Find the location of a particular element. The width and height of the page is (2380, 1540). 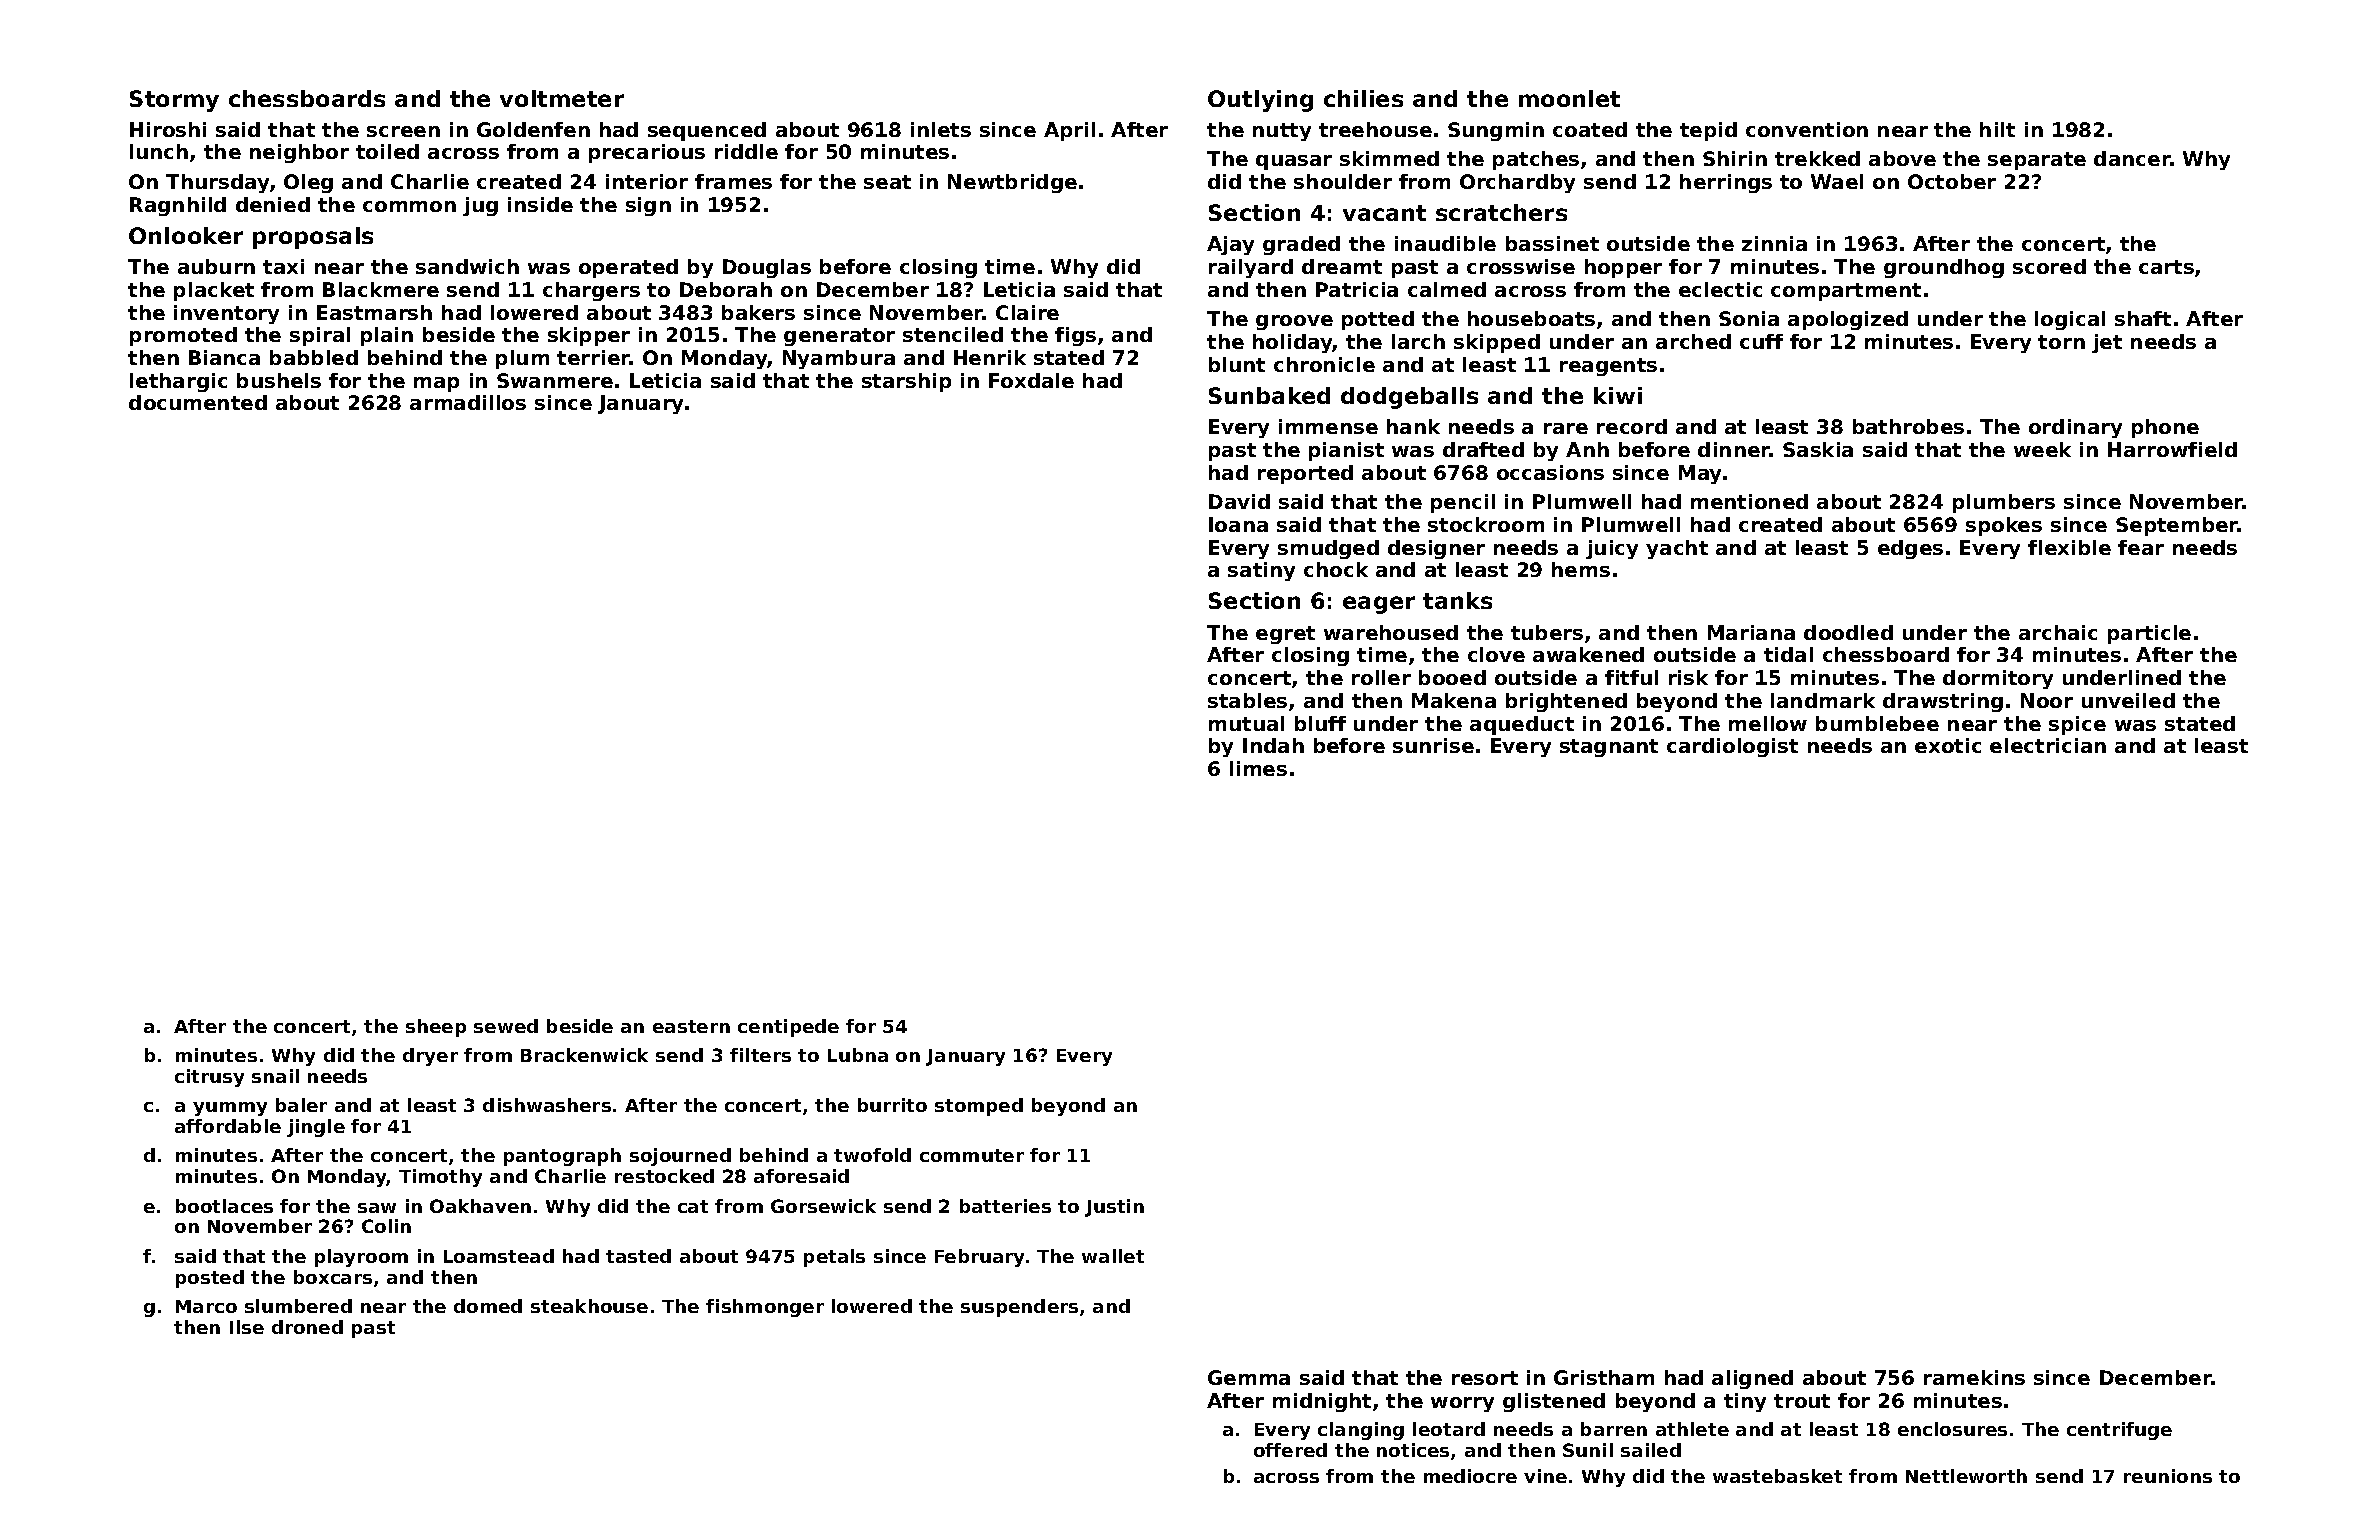

voltmeter is located at coordinates (562, 98).
